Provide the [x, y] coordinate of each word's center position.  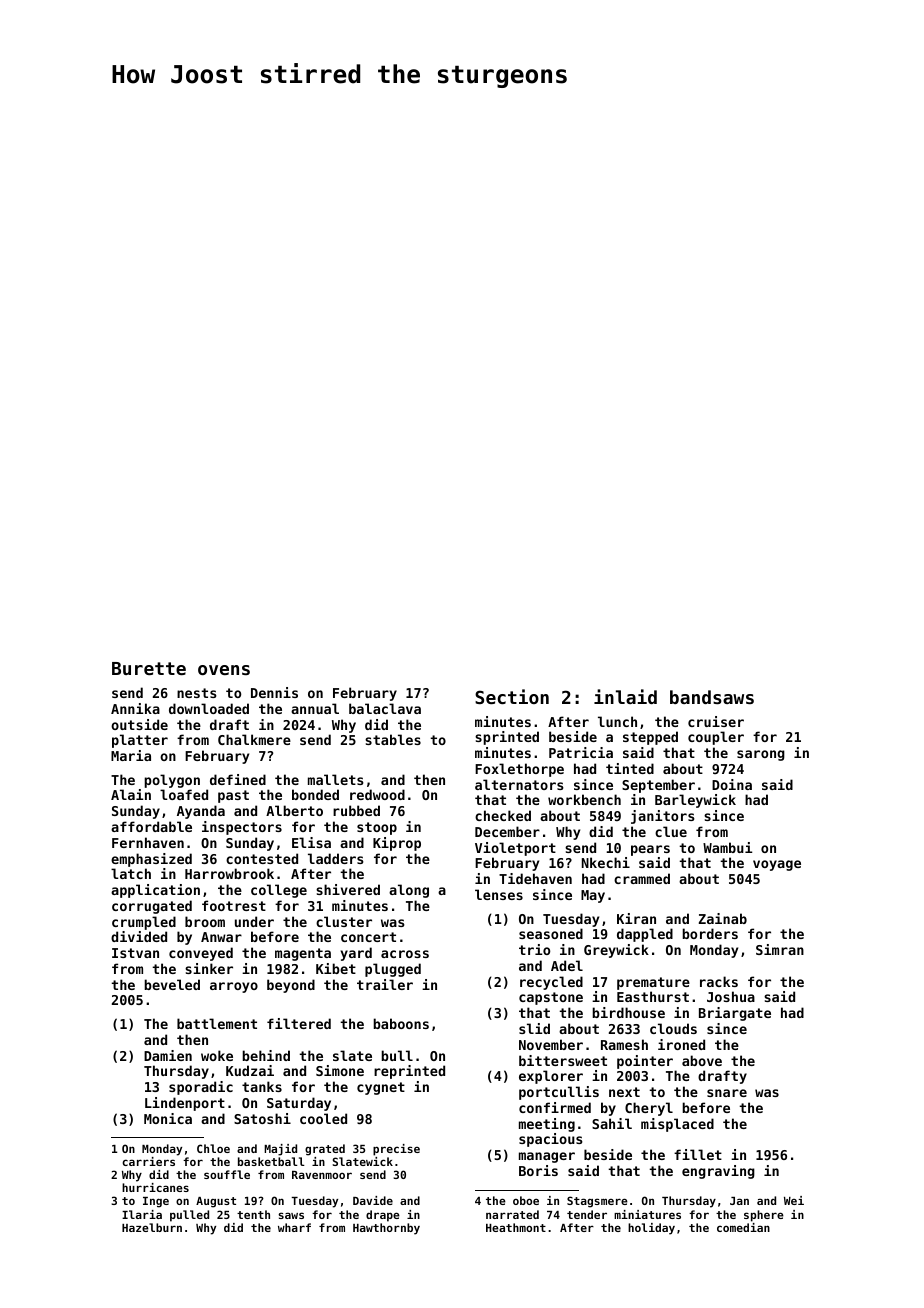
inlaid [625, 696]
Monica [168, 1118]
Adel [567, 965]
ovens [224, 670]
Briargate [735, 1014]
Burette [149, 668]
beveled [172, 984]
